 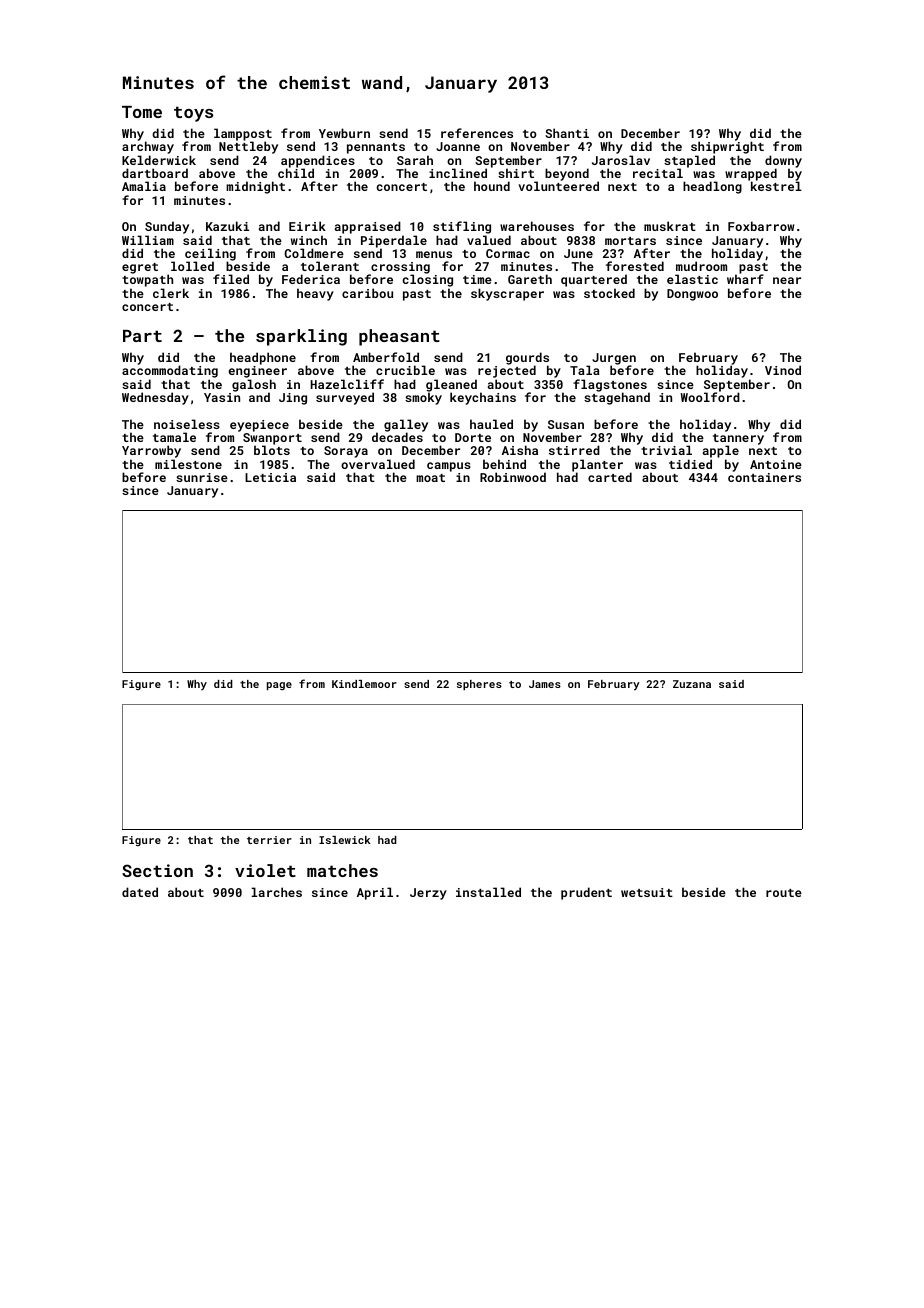 What do you see at coordinates (479, 685) in the screenshot?
I see `spheres` at bounding box center [479, 685].
